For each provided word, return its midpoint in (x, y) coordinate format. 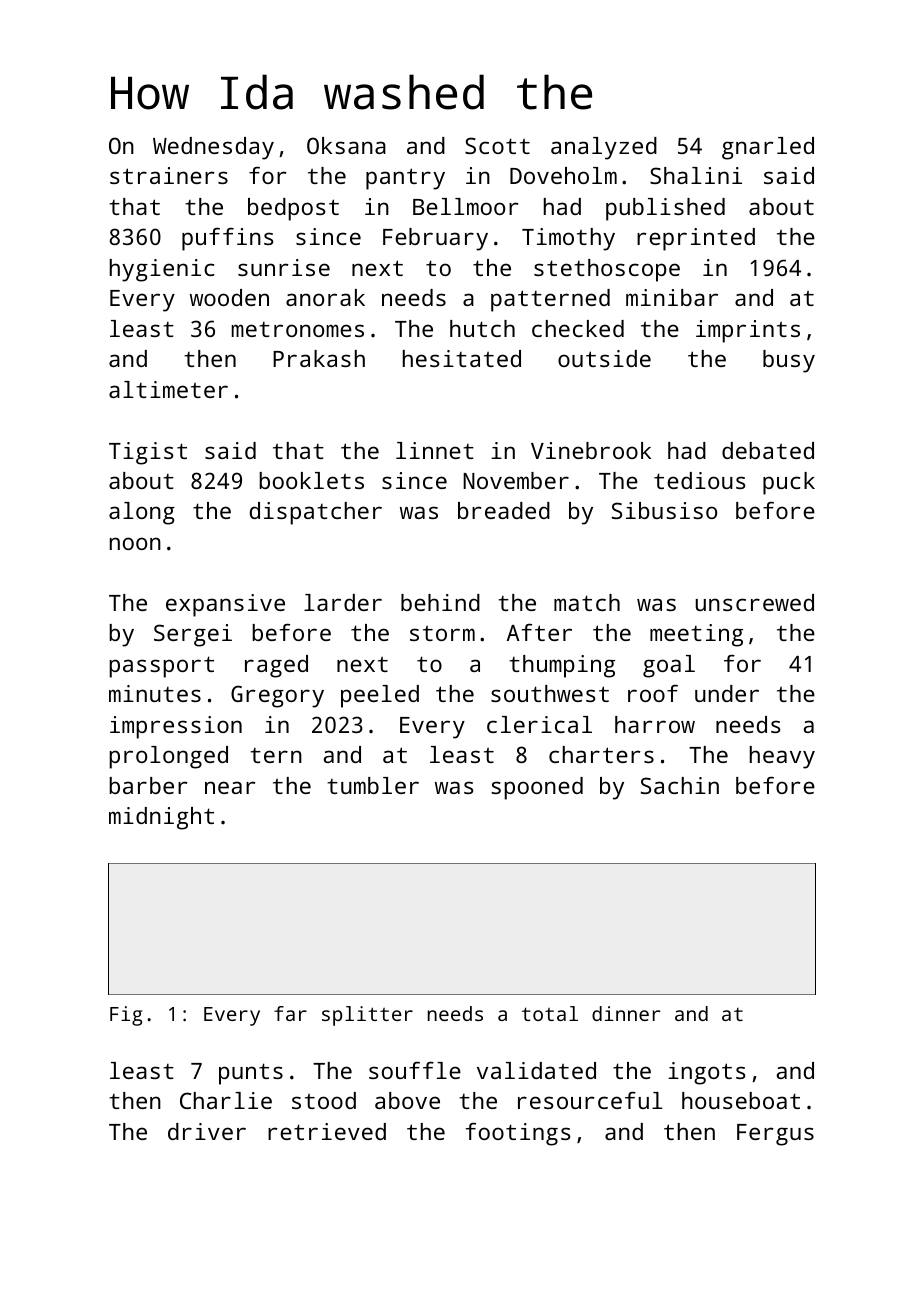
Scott (497, 145)
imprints (748, 331)
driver (207, 1131)
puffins (227, 239)
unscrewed (755, 602)
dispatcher (316, 513)
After (539, 632)
